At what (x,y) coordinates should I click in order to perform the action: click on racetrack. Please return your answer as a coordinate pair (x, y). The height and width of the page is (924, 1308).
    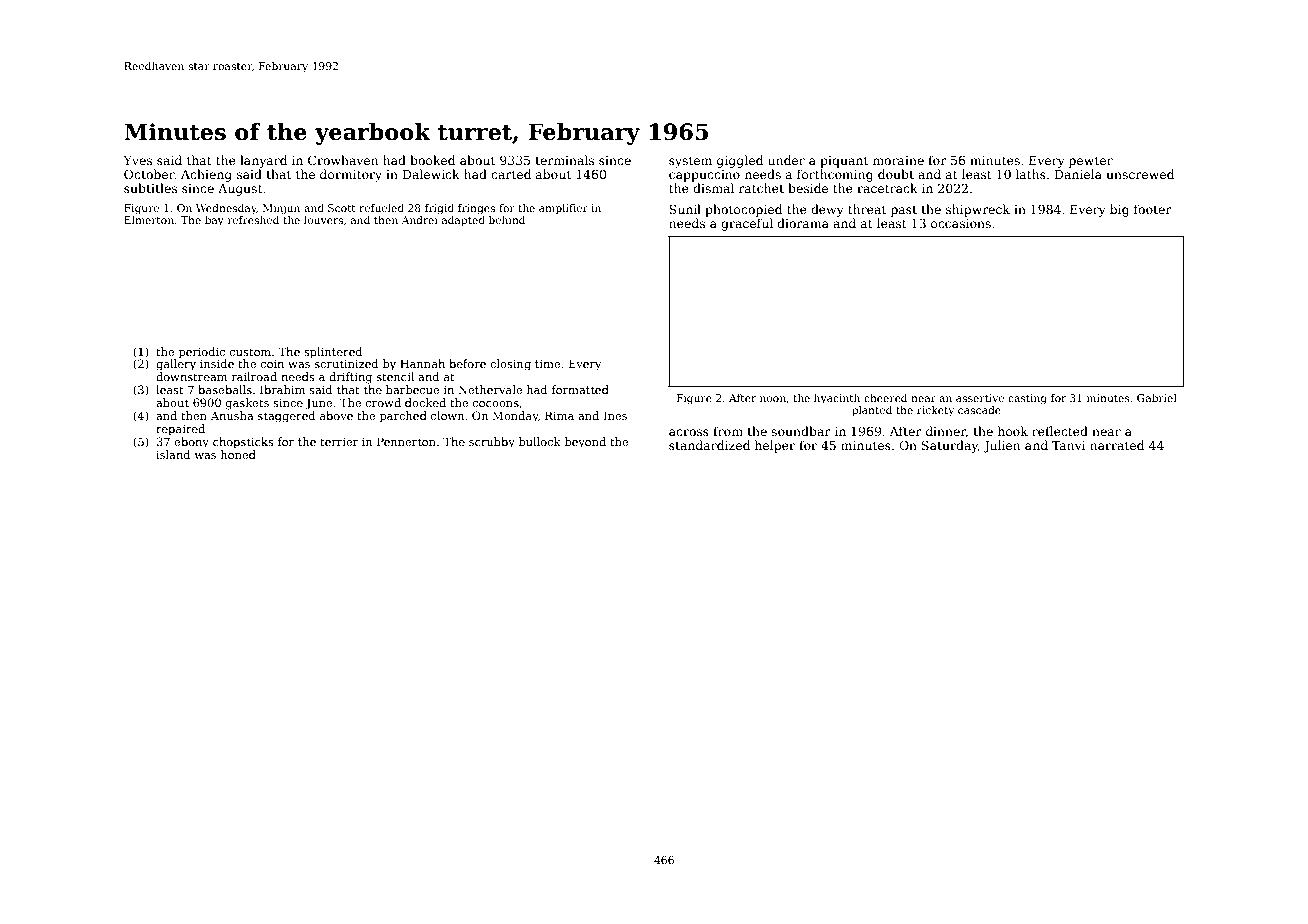
    Looking at the image, I should click on (887, 188).
